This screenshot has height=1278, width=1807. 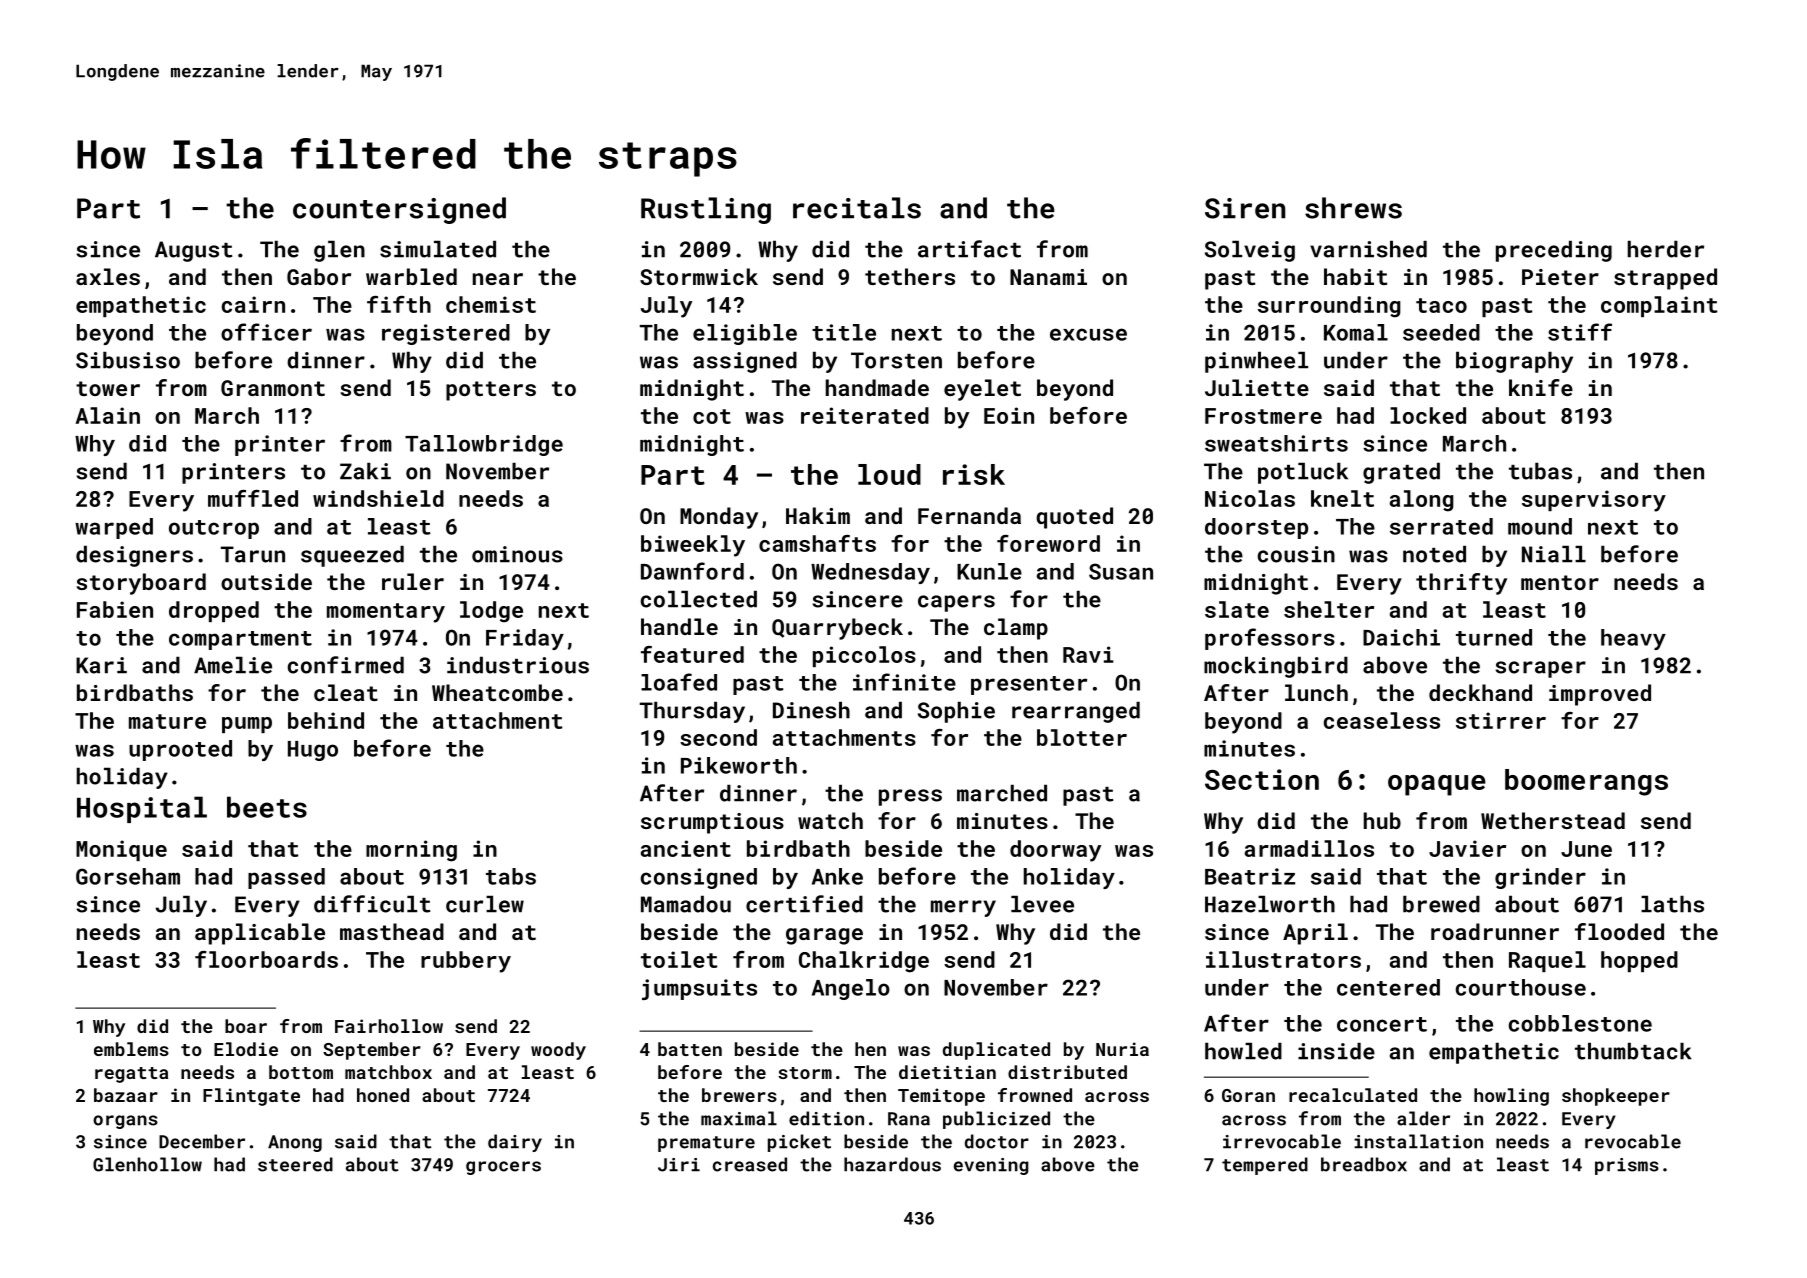 What do you see at coordinates (686, 904) in the screenshot?
I see `Mamadou` at bounding box center [686, 904].
